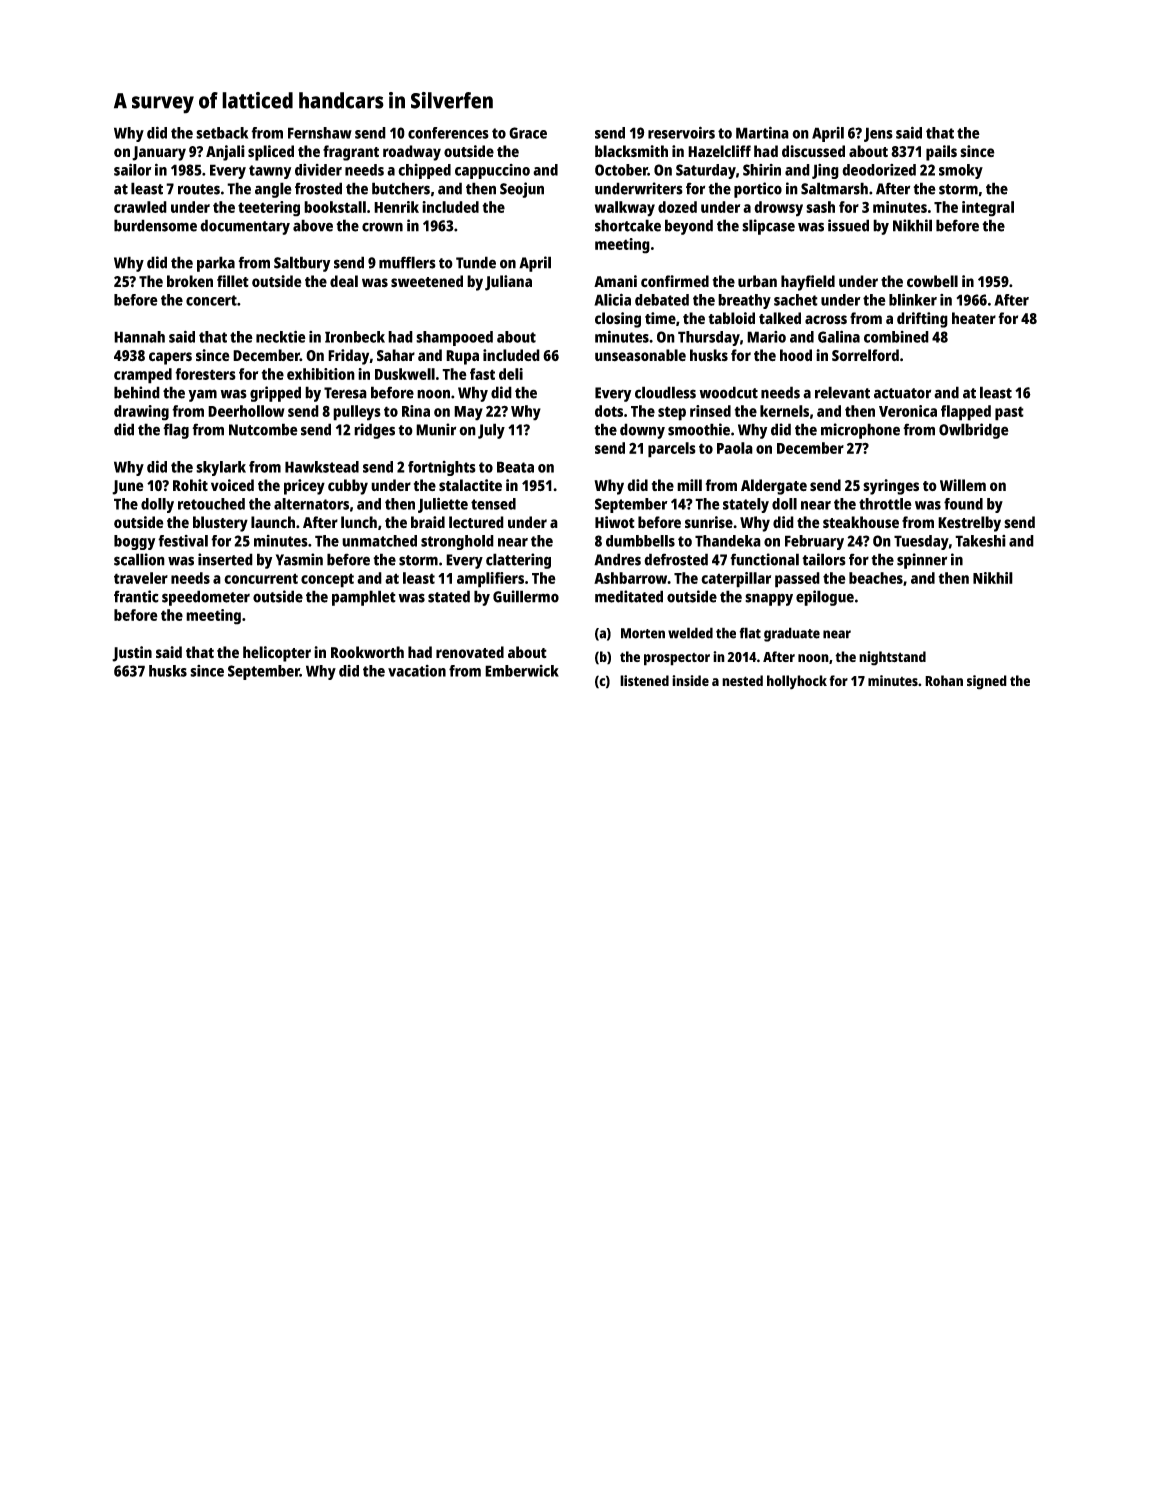  What do you see at coordinates (491, 431) in the document?
I see `July` at bounding box center [491, 431].
